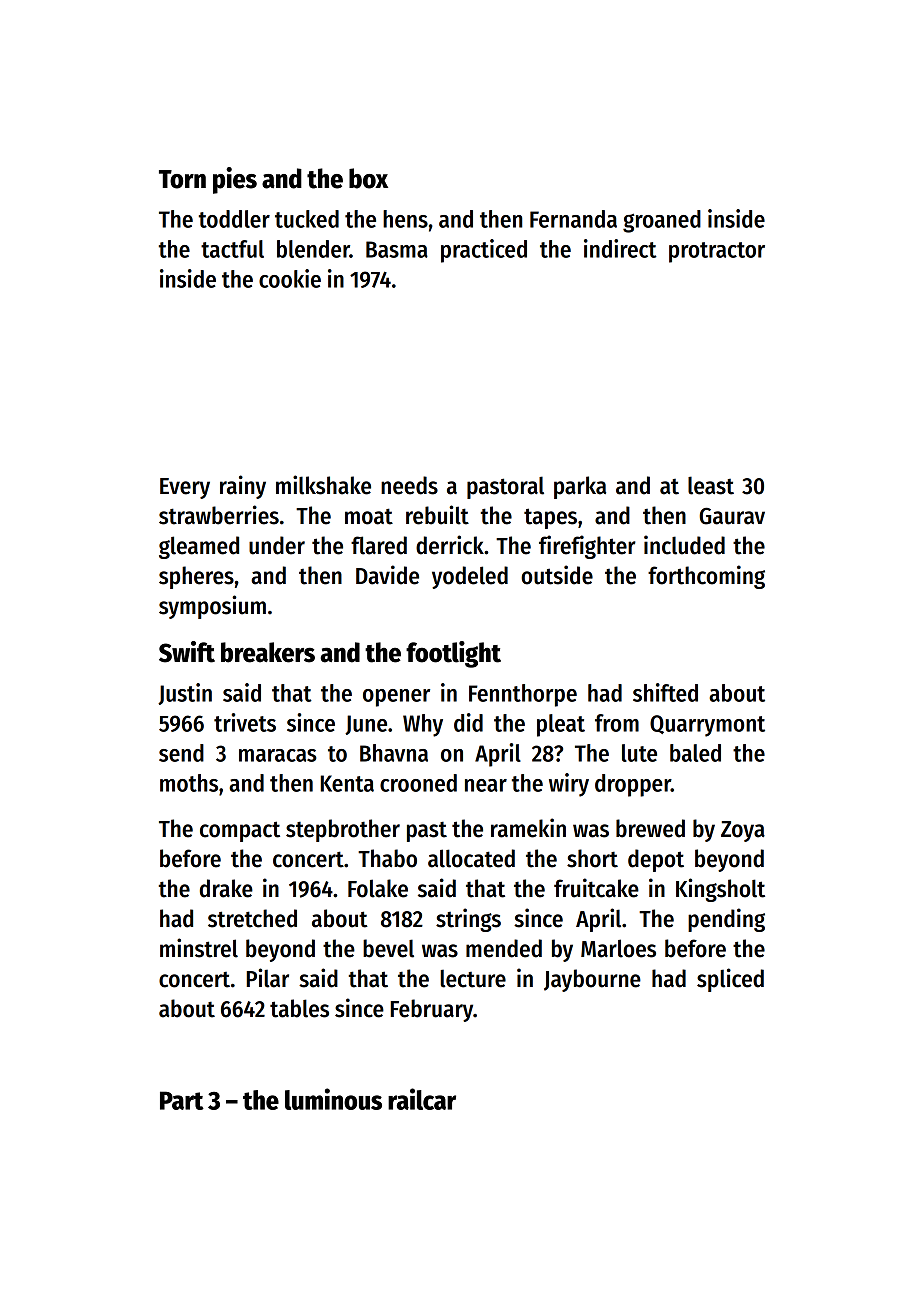 The width and height of the page is (924, 1311). What do you see at coordinates (268, 652) in the page?
I see `breakers` at bounding box center [268, 652].
